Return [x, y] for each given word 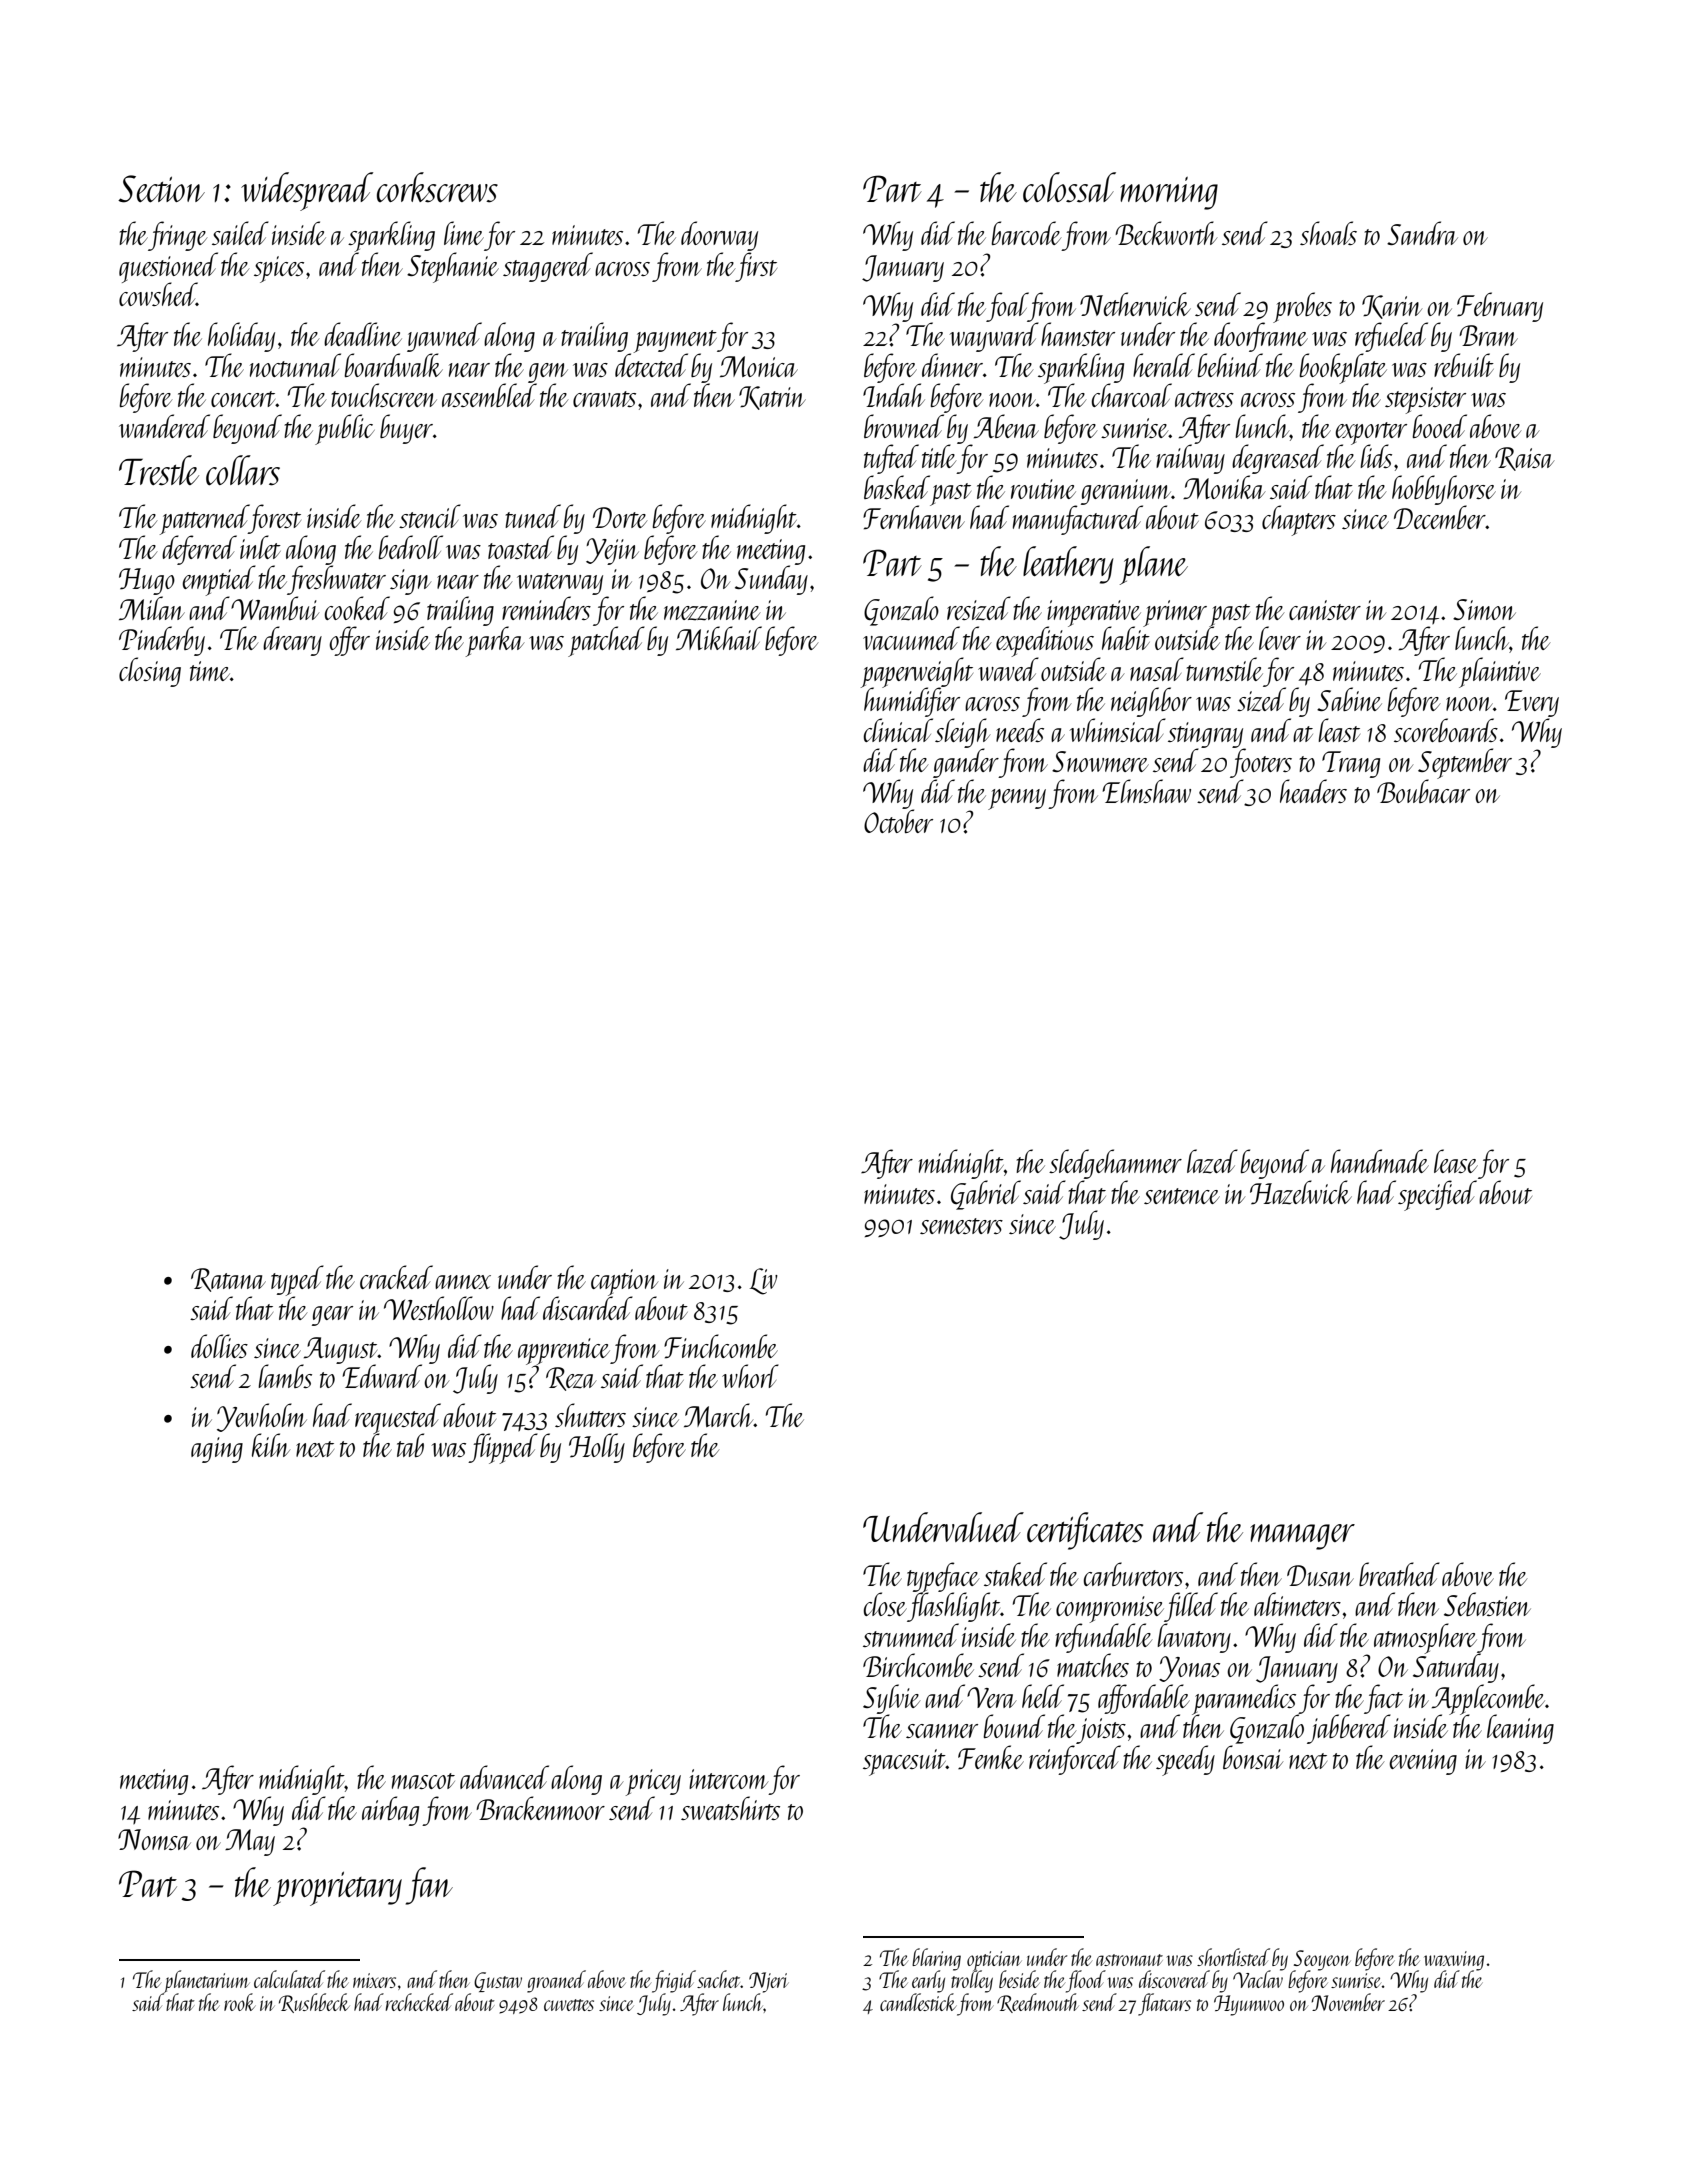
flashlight [954, 1607]
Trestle [159, 470]
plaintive [1500, 672]
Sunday [771, 580]
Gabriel [986, 1195]
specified [1437, 1195]
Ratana [228, 1280]
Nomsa [154, 1839]
